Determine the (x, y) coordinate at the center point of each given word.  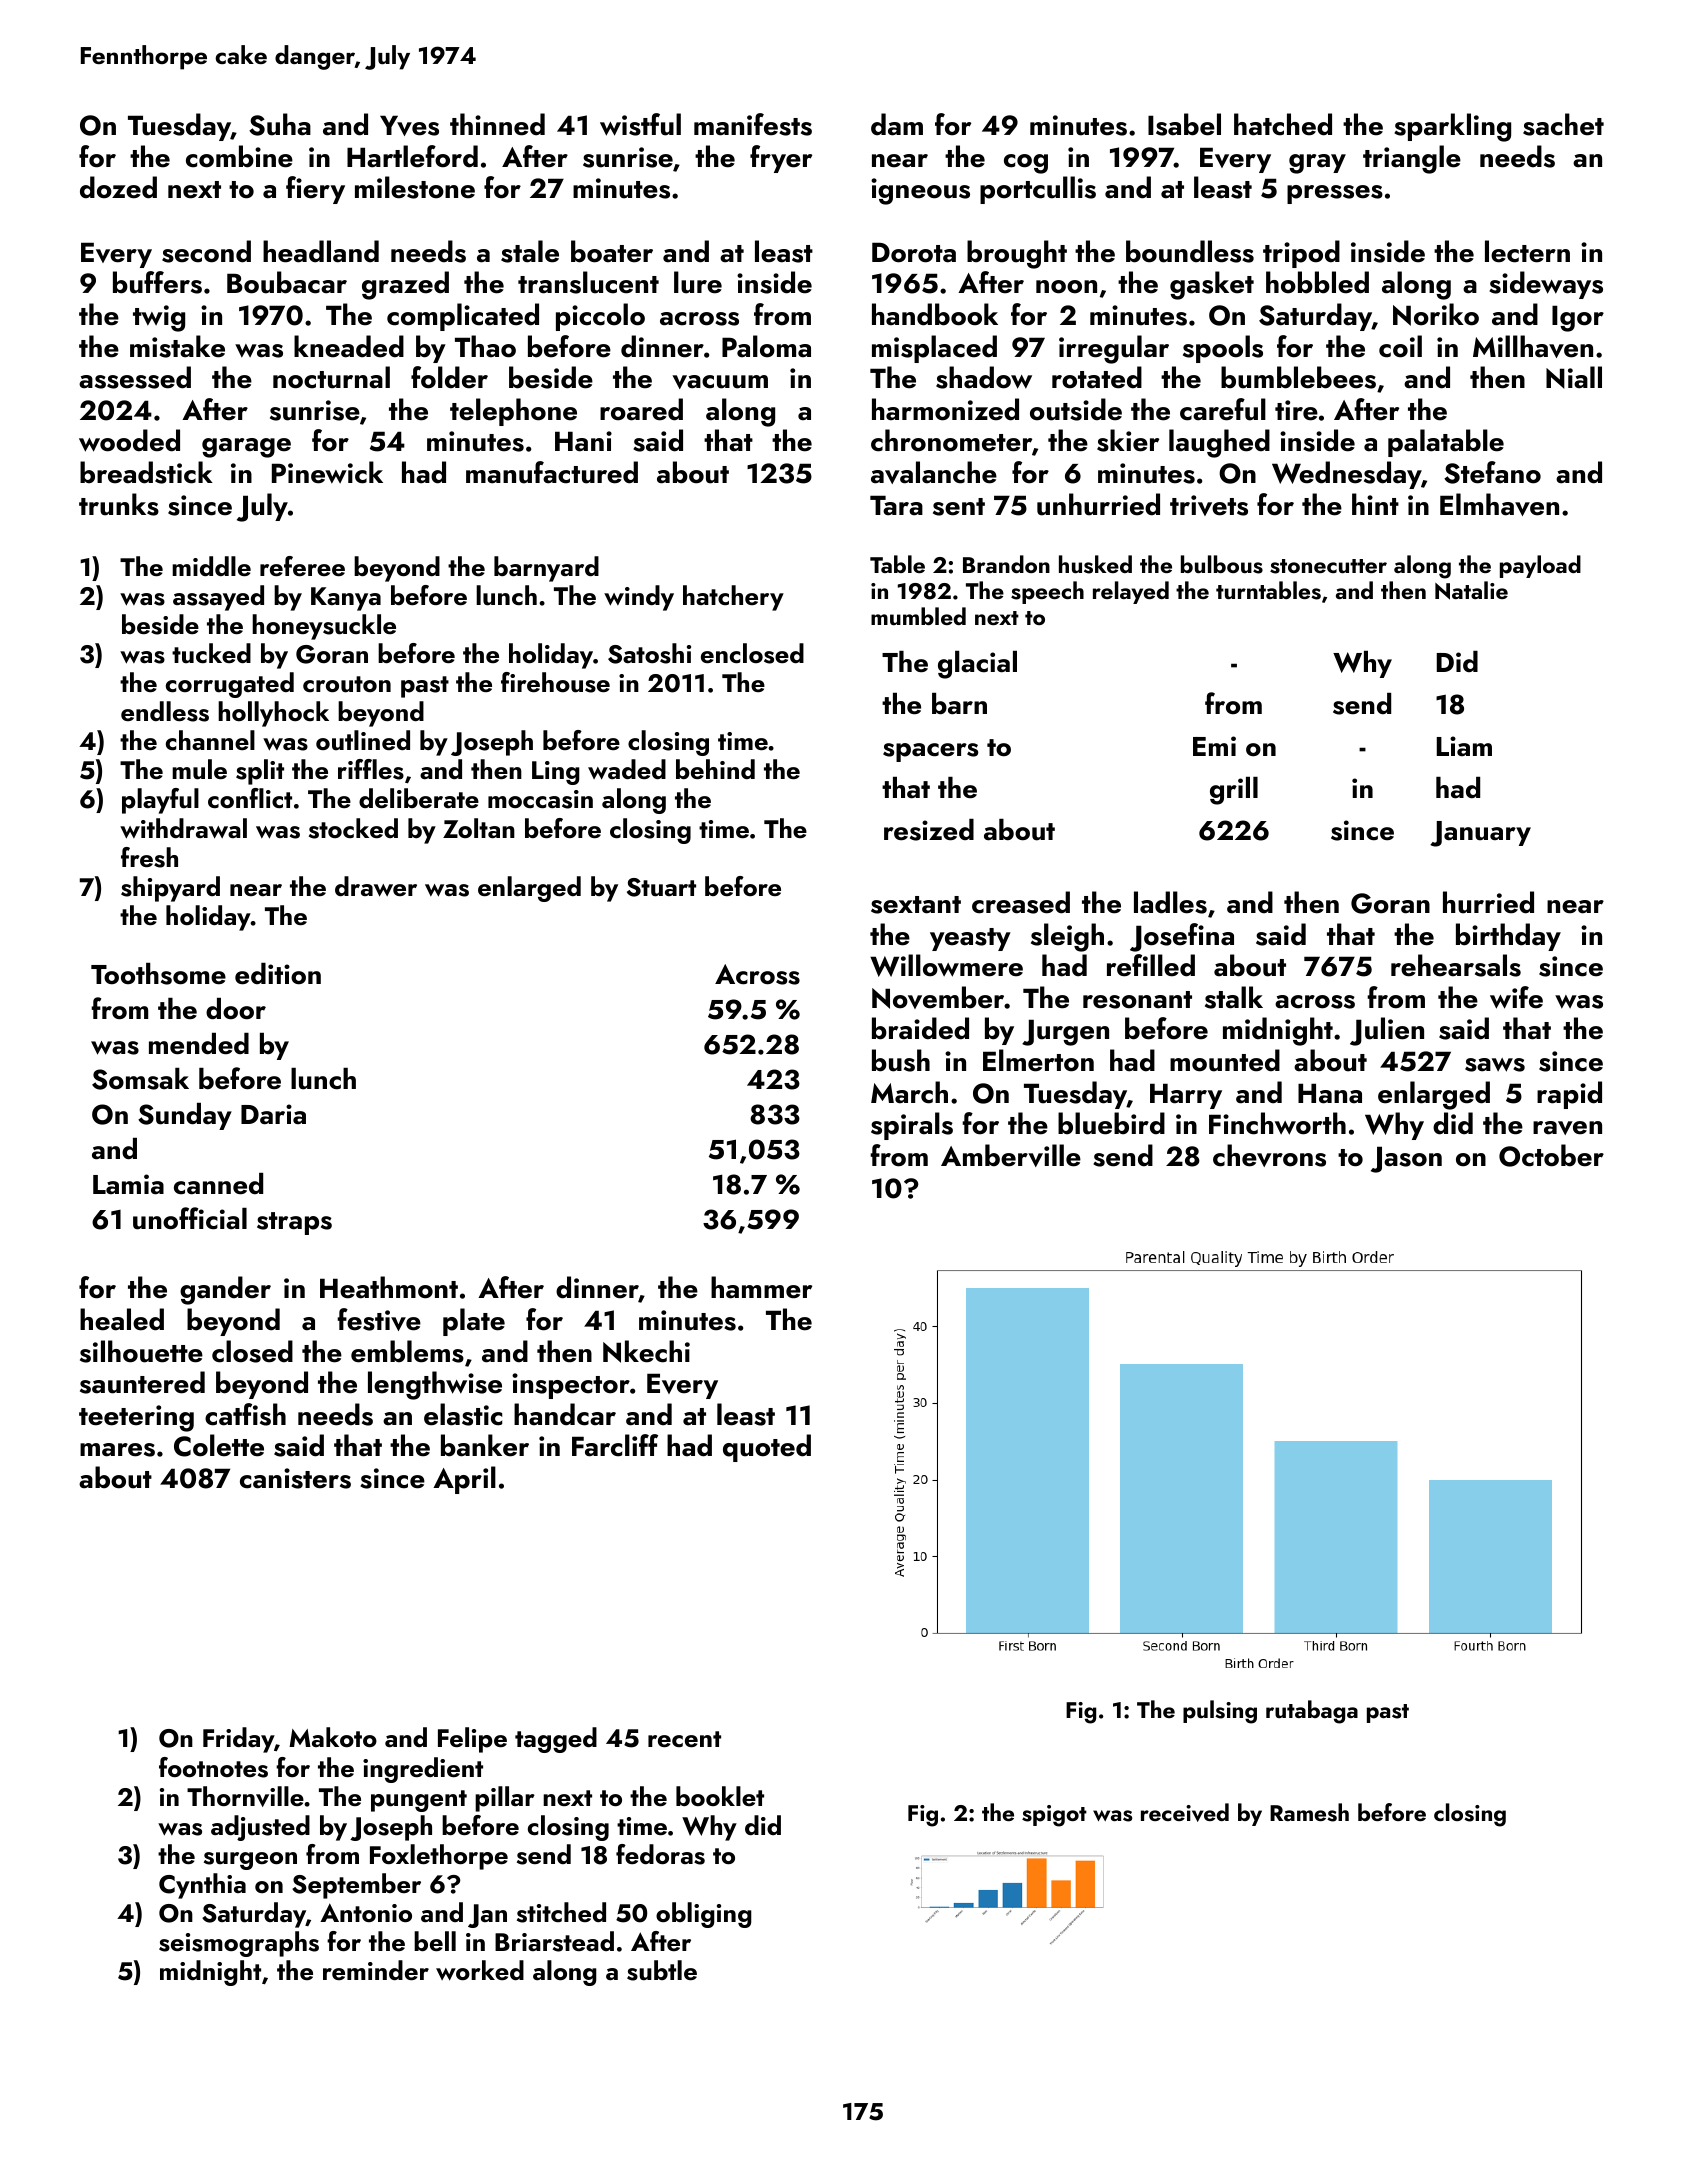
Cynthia (202, 1886)
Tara (896, 505)
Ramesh (1309, 1812)
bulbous (1222, 564)
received (1185, 1812)
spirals (912, 1126)
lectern (1527, 251)
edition (278, 974)
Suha (280, 124)
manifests (753, 124)
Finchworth (1277, 1123)
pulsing (1220, 1712)
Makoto (333, 1737)
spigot (1054, 1816)
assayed (218, 598)
